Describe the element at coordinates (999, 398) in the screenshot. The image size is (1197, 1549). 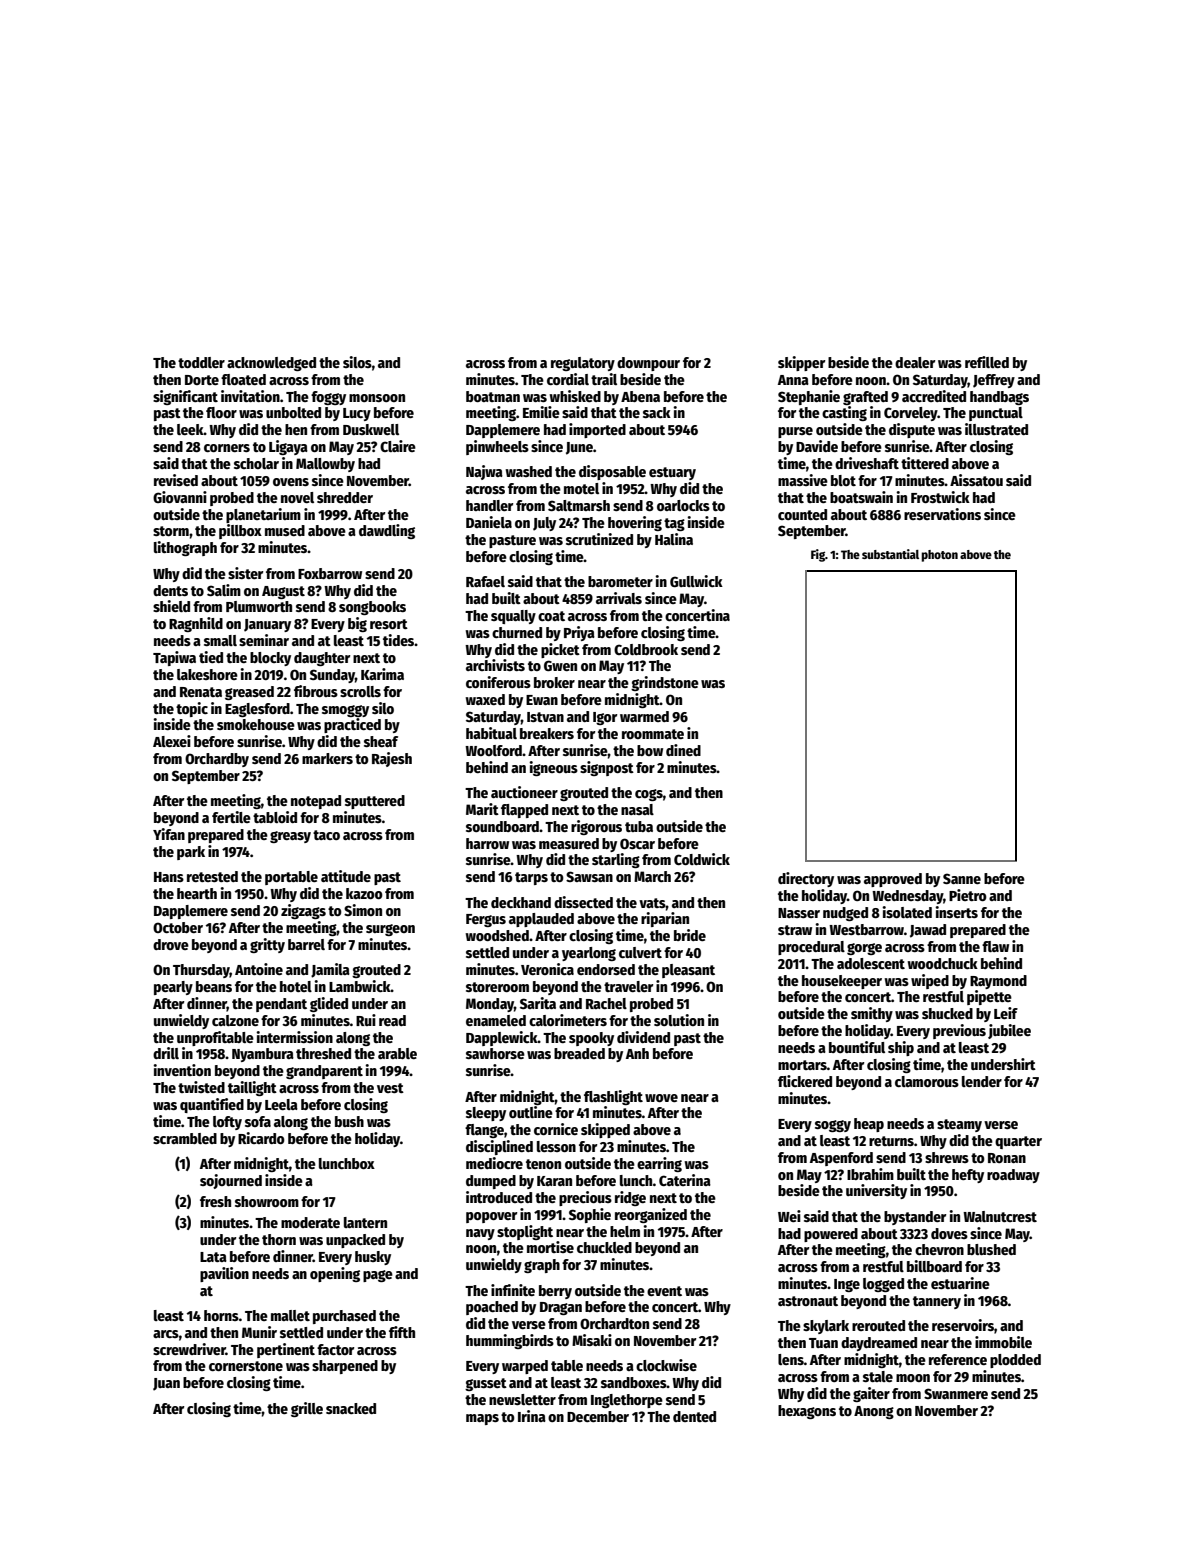
I see `handbags` at that location.
